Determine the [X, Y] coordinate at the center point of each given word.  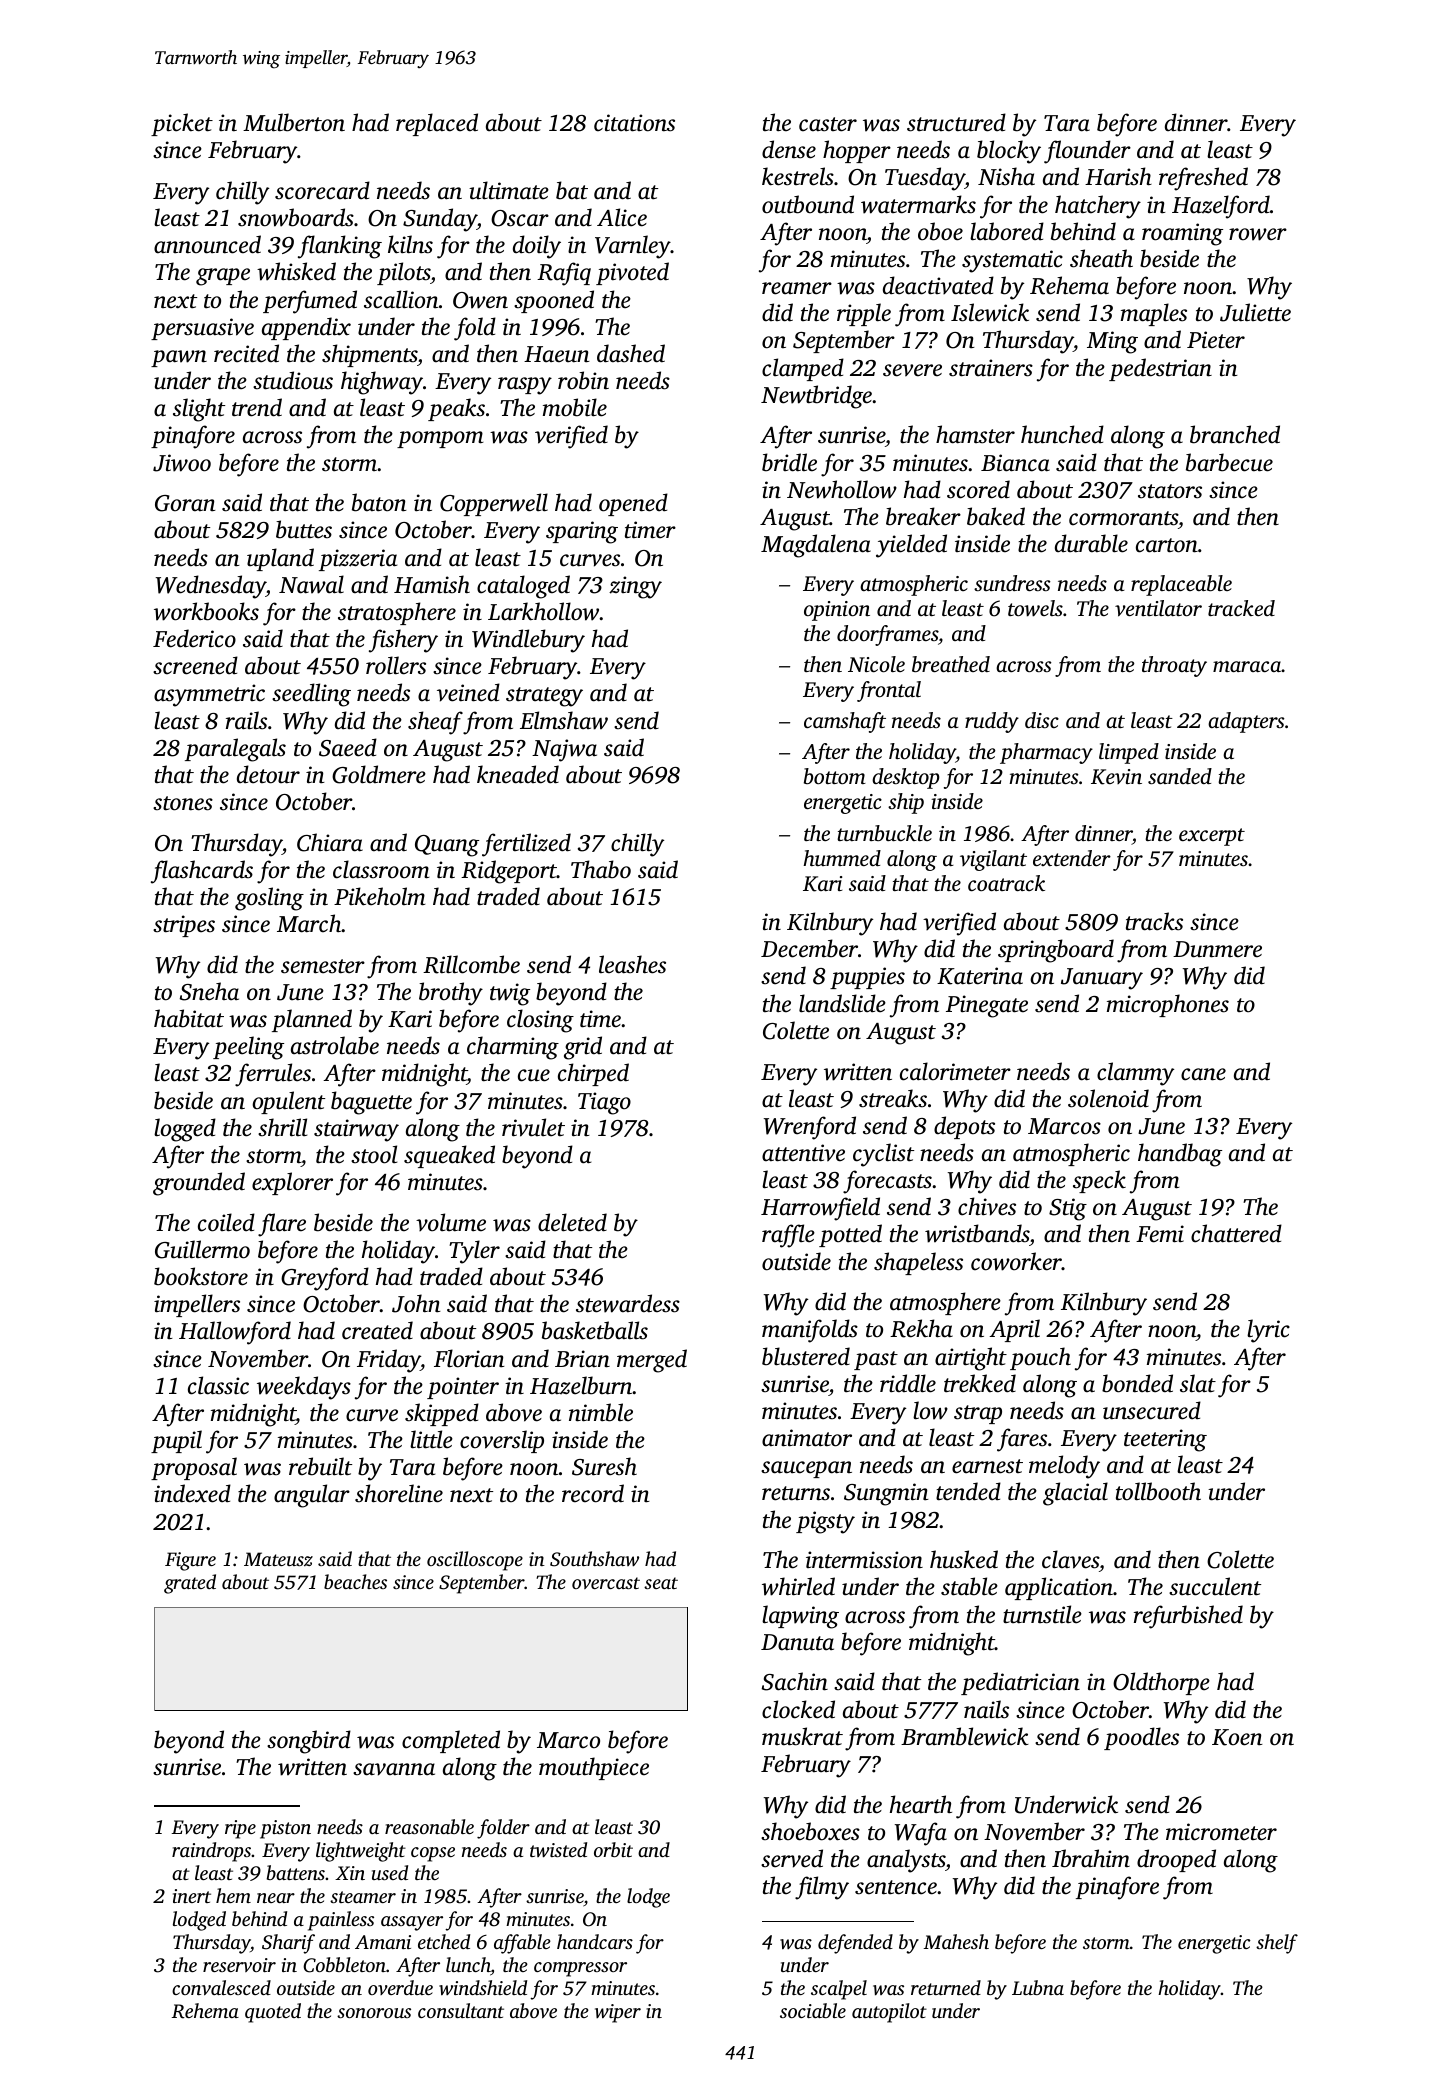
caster [828, 124]
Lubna [1038, 1987]
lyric [1268, 1331]
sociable [813, 2010]
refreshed [1203, 179]
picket [182, 124]
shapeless [918, 1263]
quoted [273, 2013]
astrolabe [335, 1045]
